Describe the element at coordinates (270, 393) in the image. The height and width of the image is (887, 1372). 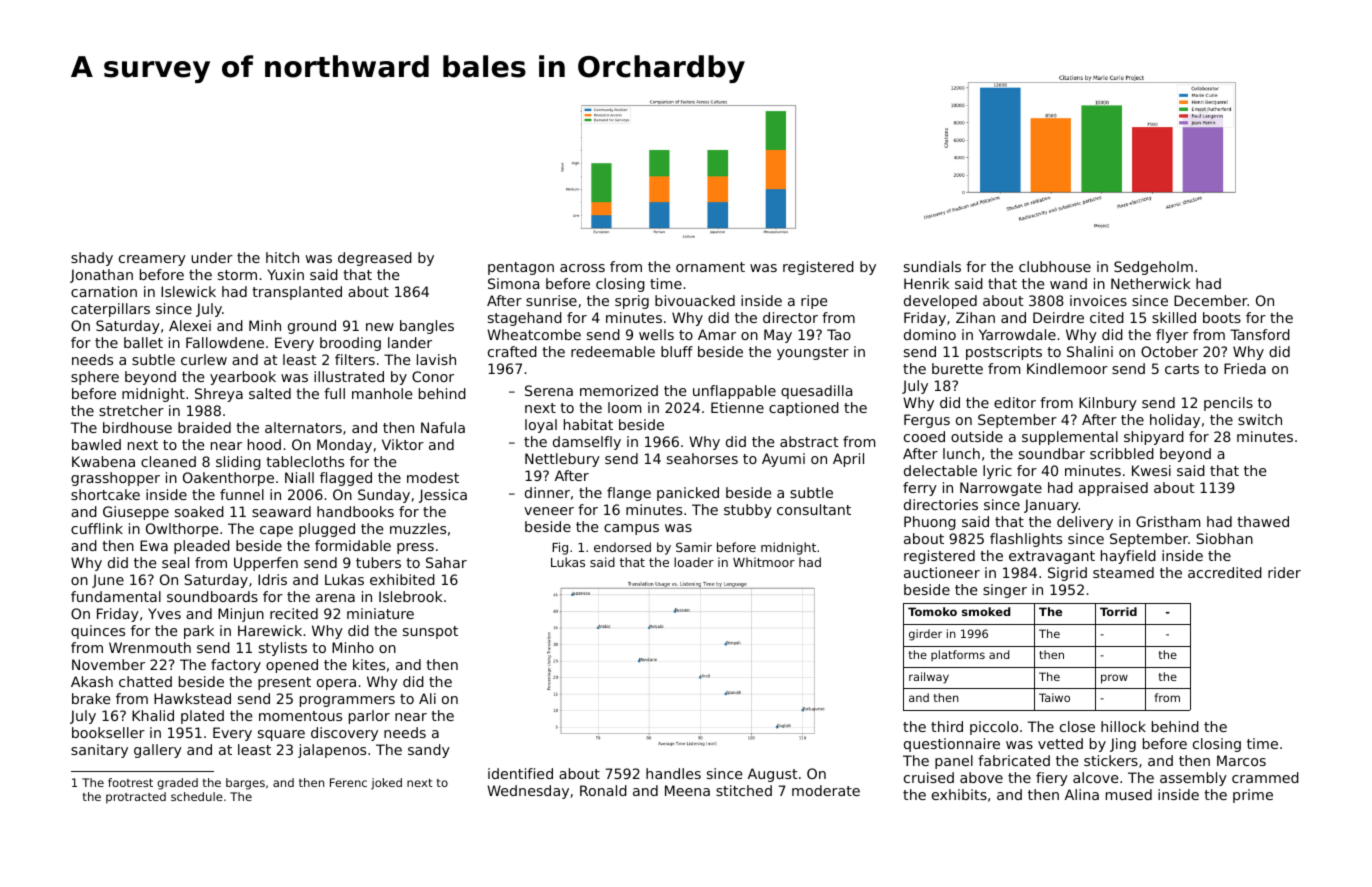
I see `salted` at that location.
